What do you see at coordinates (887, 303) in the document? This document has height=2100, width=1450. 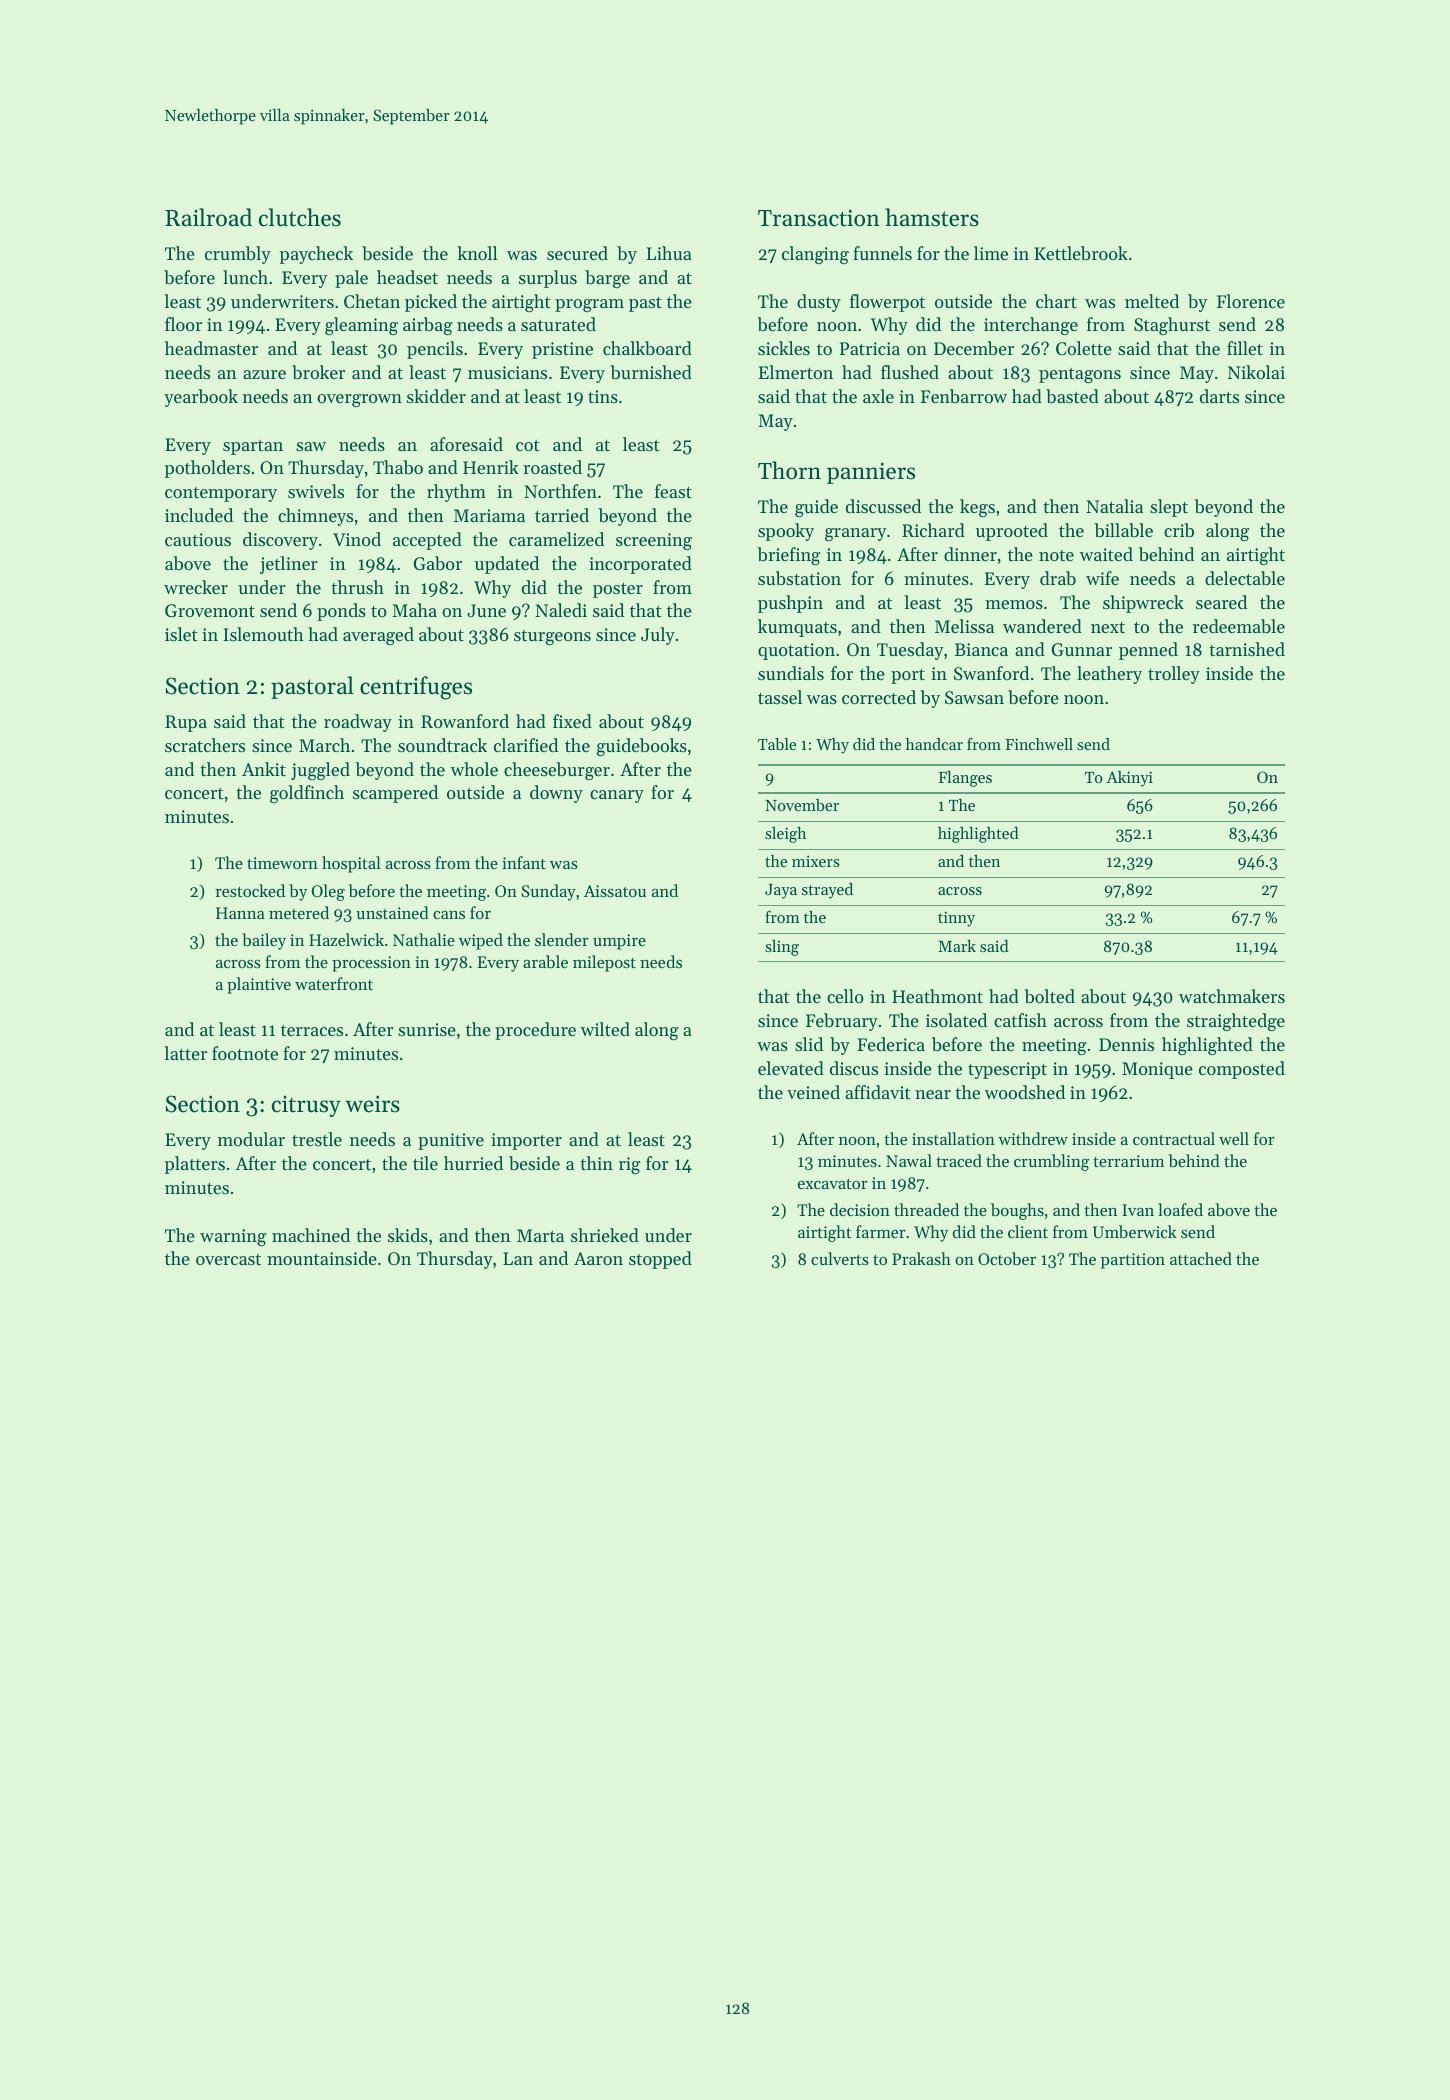 I see `flowerpot` at bounding box center [887, 303].
